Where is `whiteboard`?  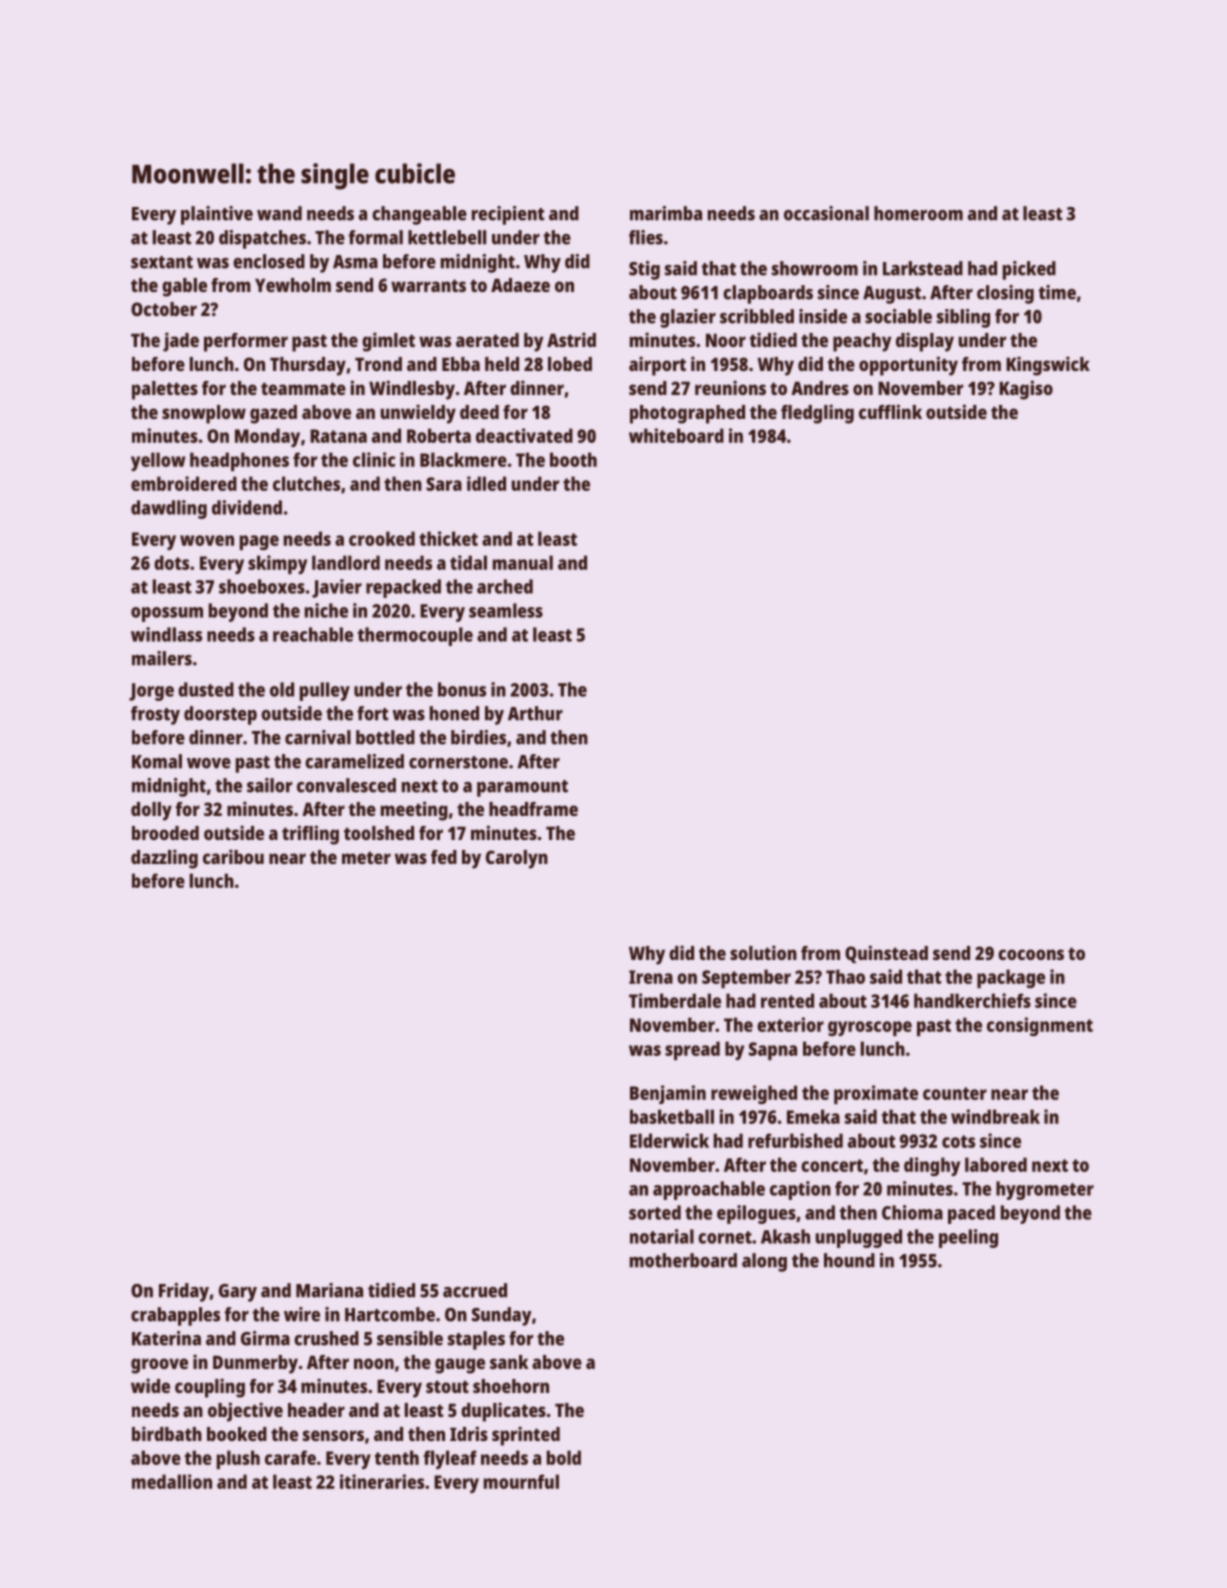 whiteboard is located at coordinates (676, 435).
